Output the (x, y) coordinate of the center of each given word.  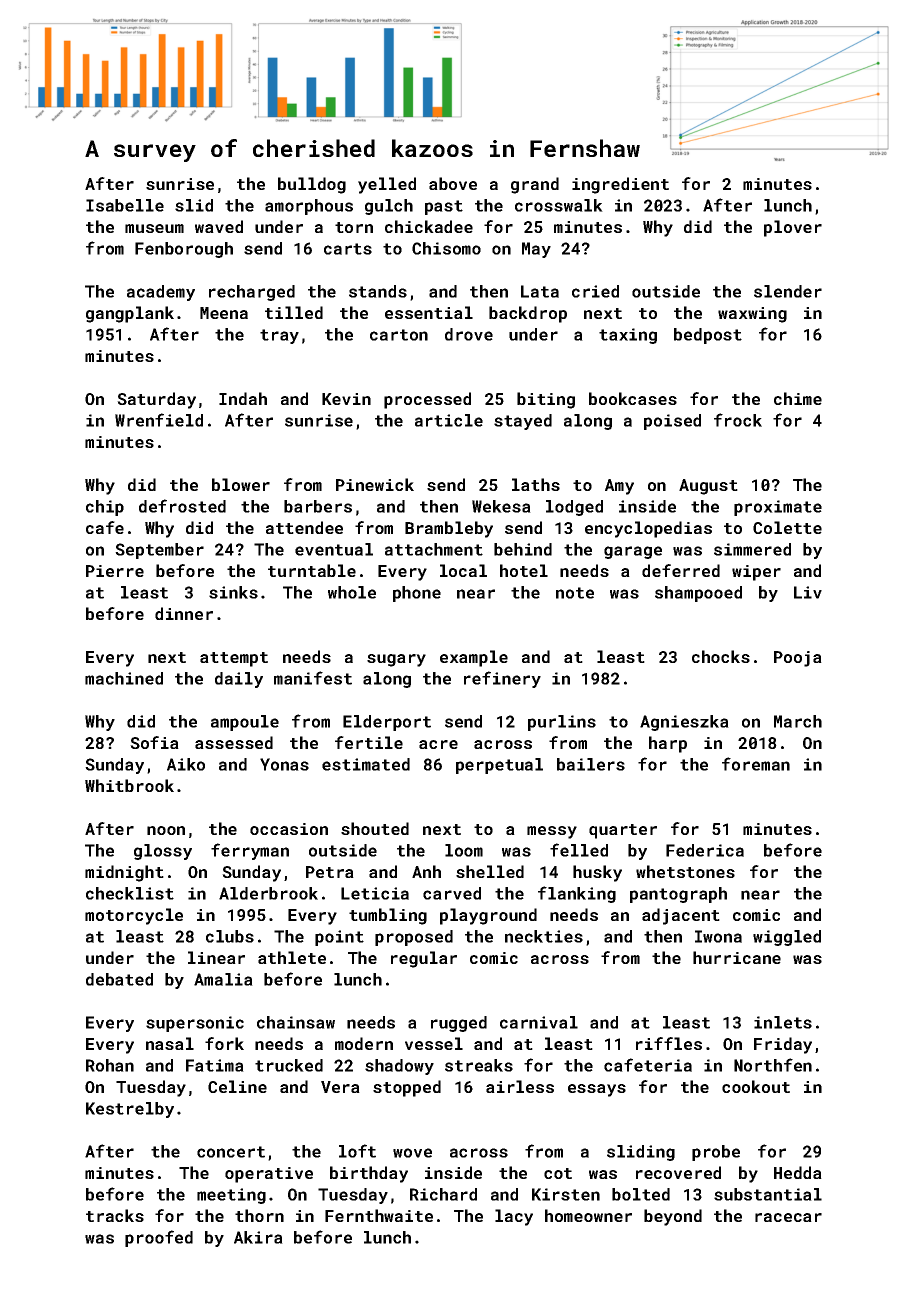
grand (535, 185)
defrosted (182, 506)
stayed (523, 422)
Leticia (375, 893)
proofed (159, 1238)
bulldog (312, 185)
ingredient (620, 185)
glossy (163, 852)
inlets (783, 1022)
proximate (778, 508)
